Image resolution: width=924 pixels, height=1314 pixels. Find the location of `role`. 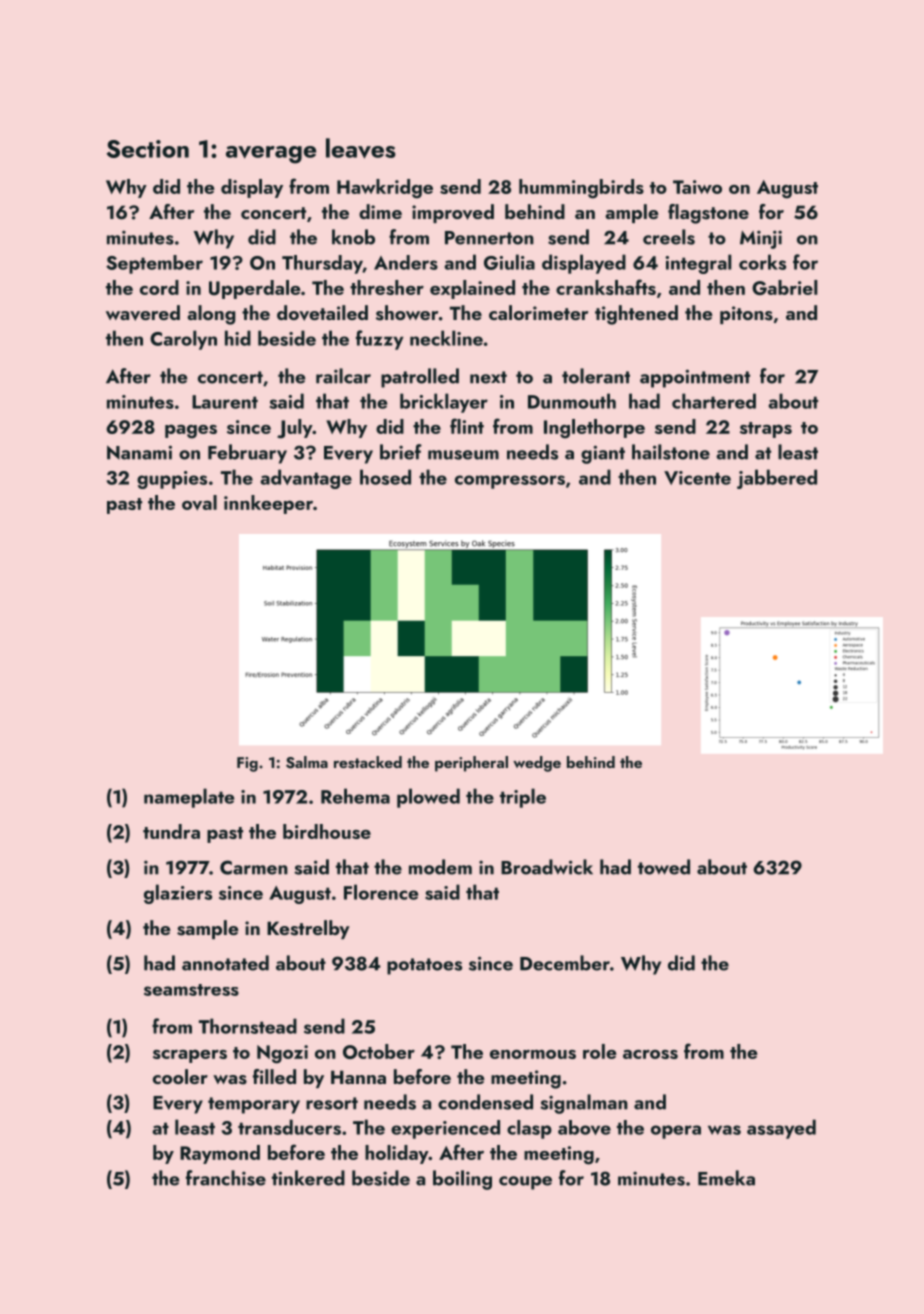

role is located at coordinates (599, 1051).
